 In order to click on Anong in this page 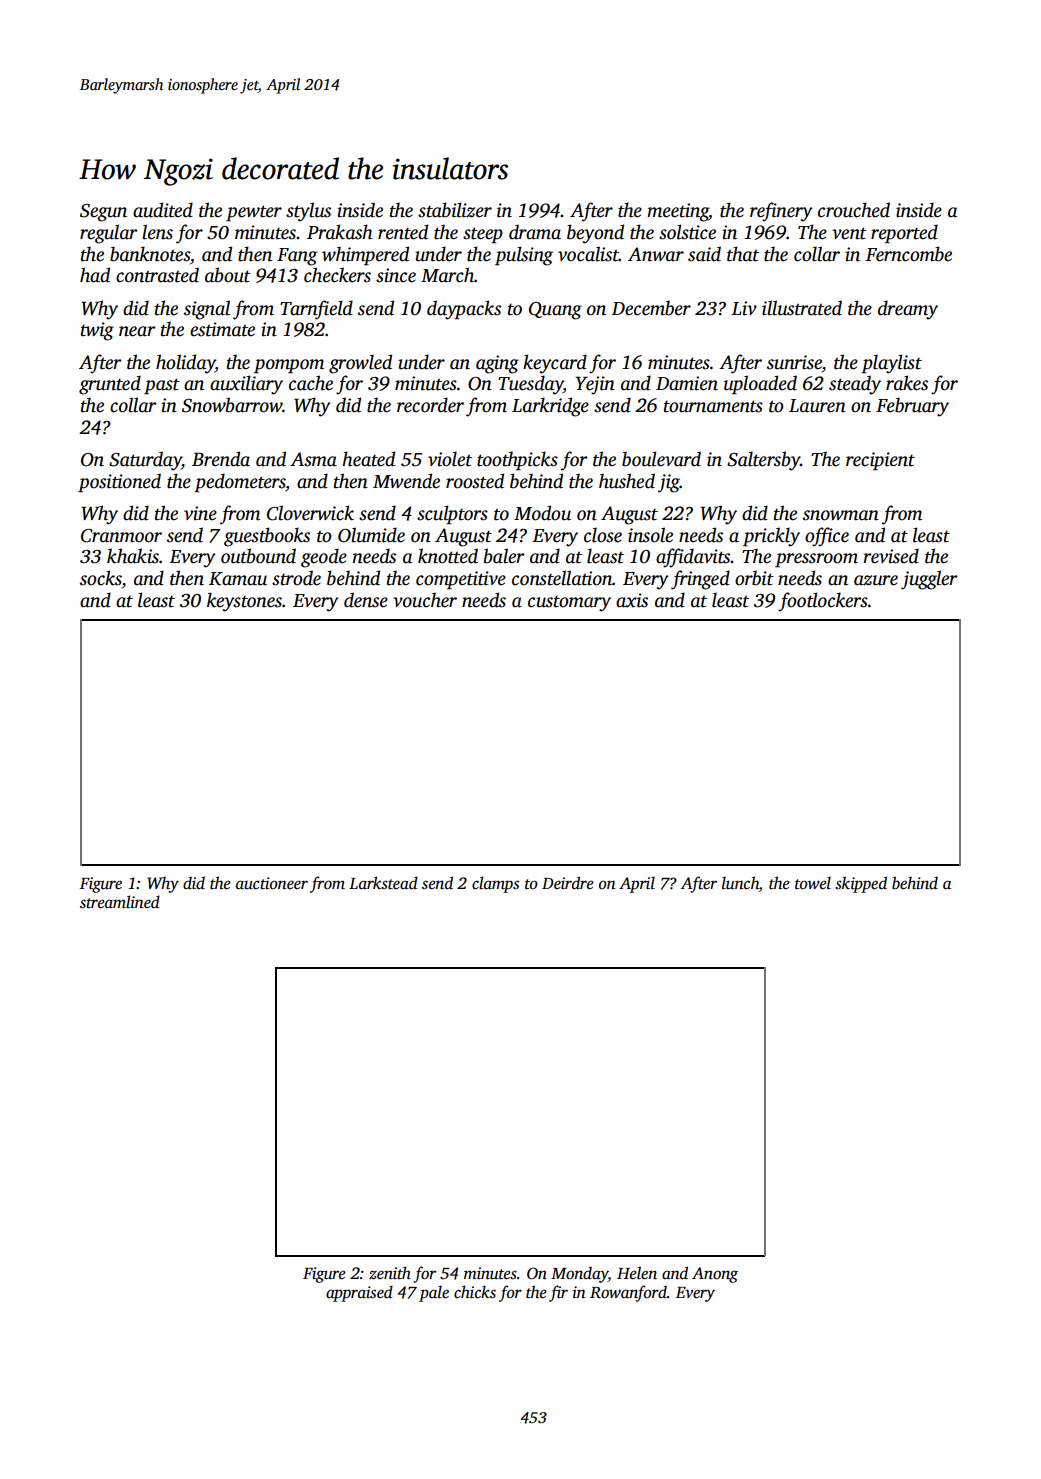, I will do `click(715, 1275)`.
